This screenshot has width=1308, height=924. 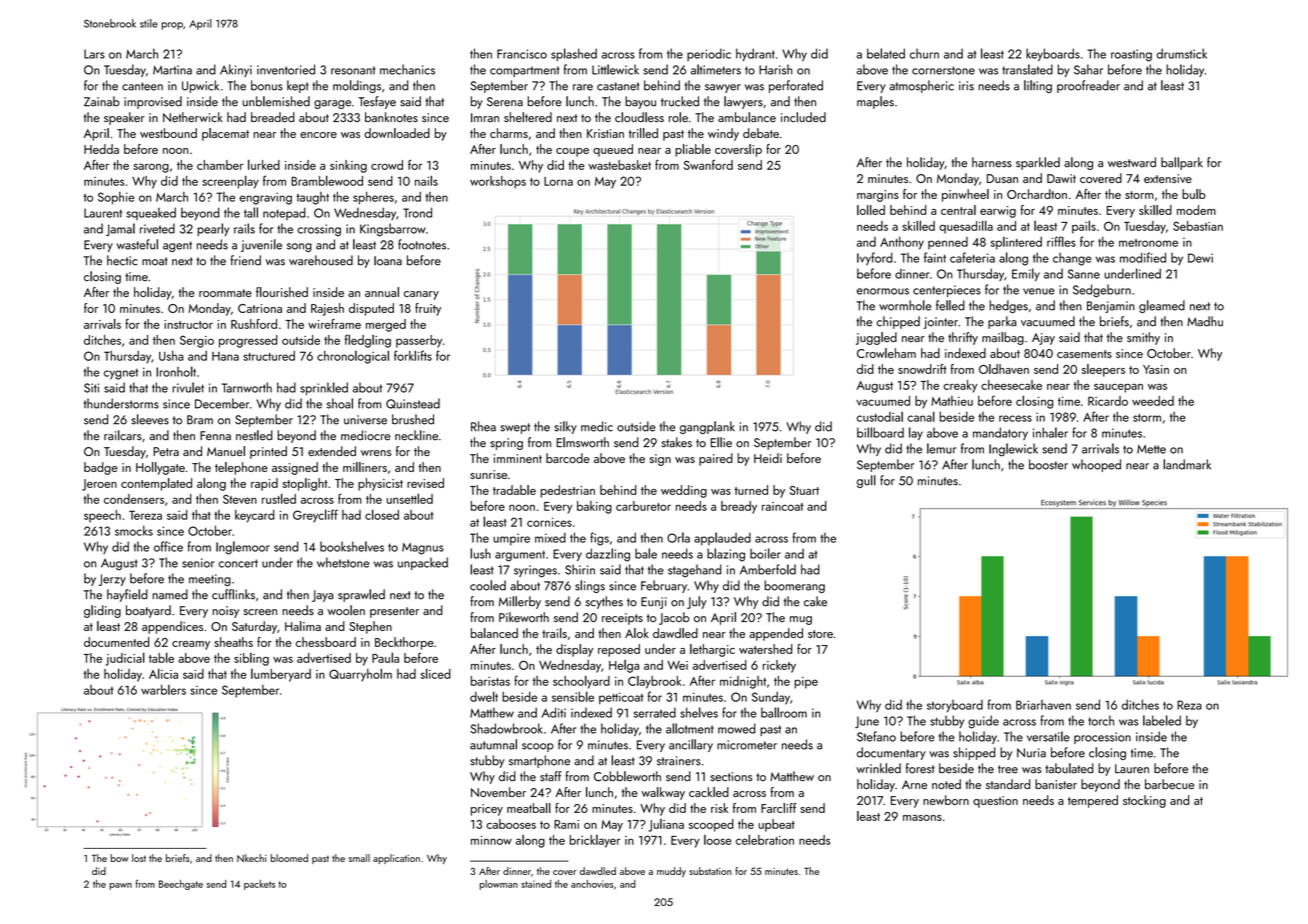 I want to click on smartphone, so click(x=539, y=761).
